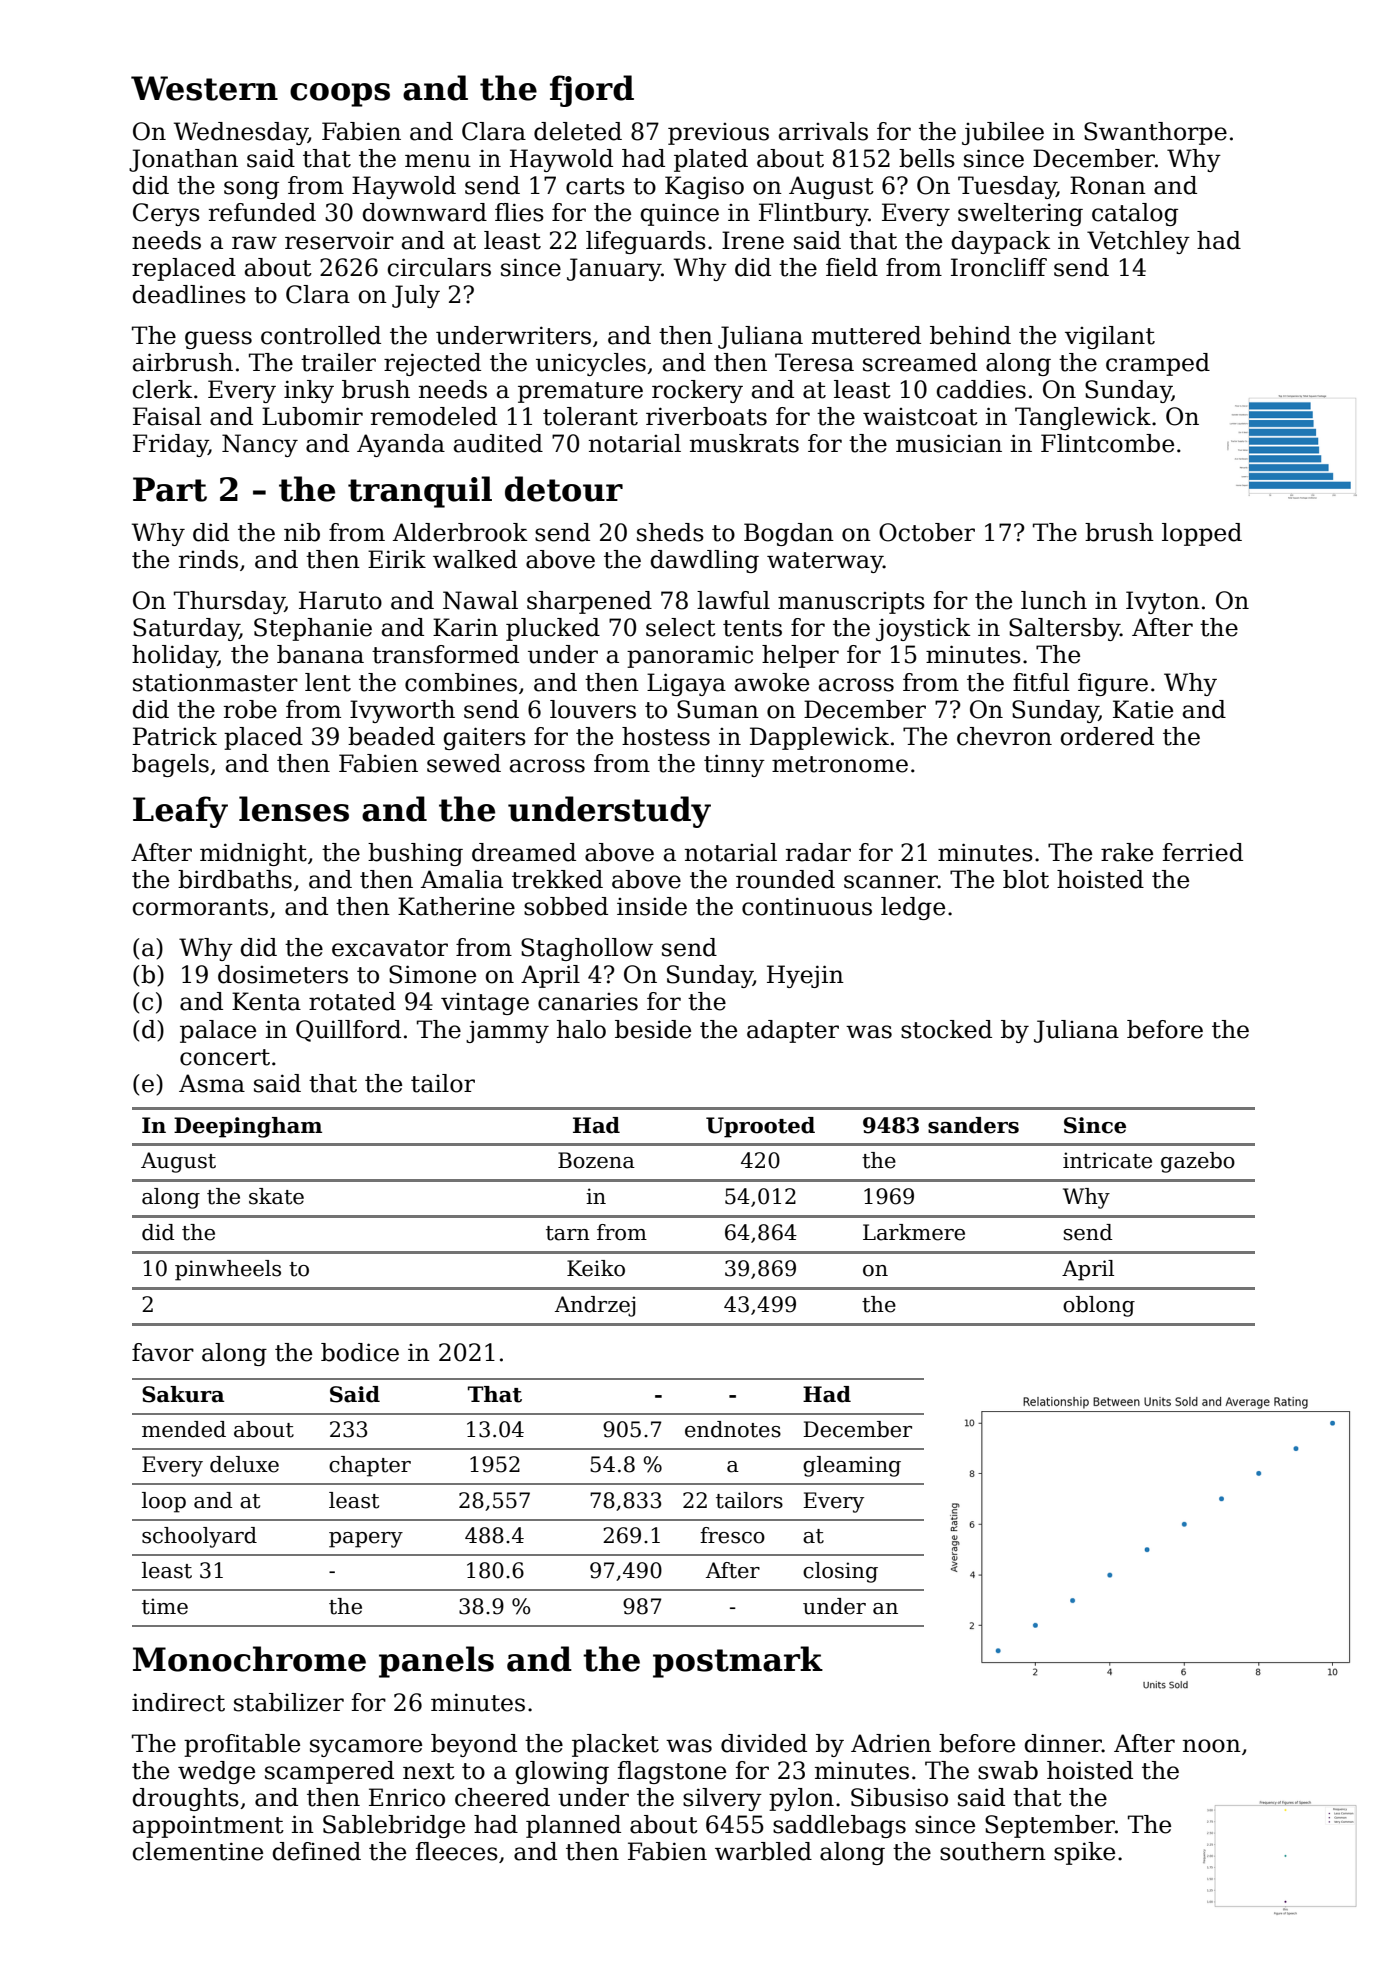 This image has width=1386, height=1969. I want to click on indirect, so click(178, 1702).
